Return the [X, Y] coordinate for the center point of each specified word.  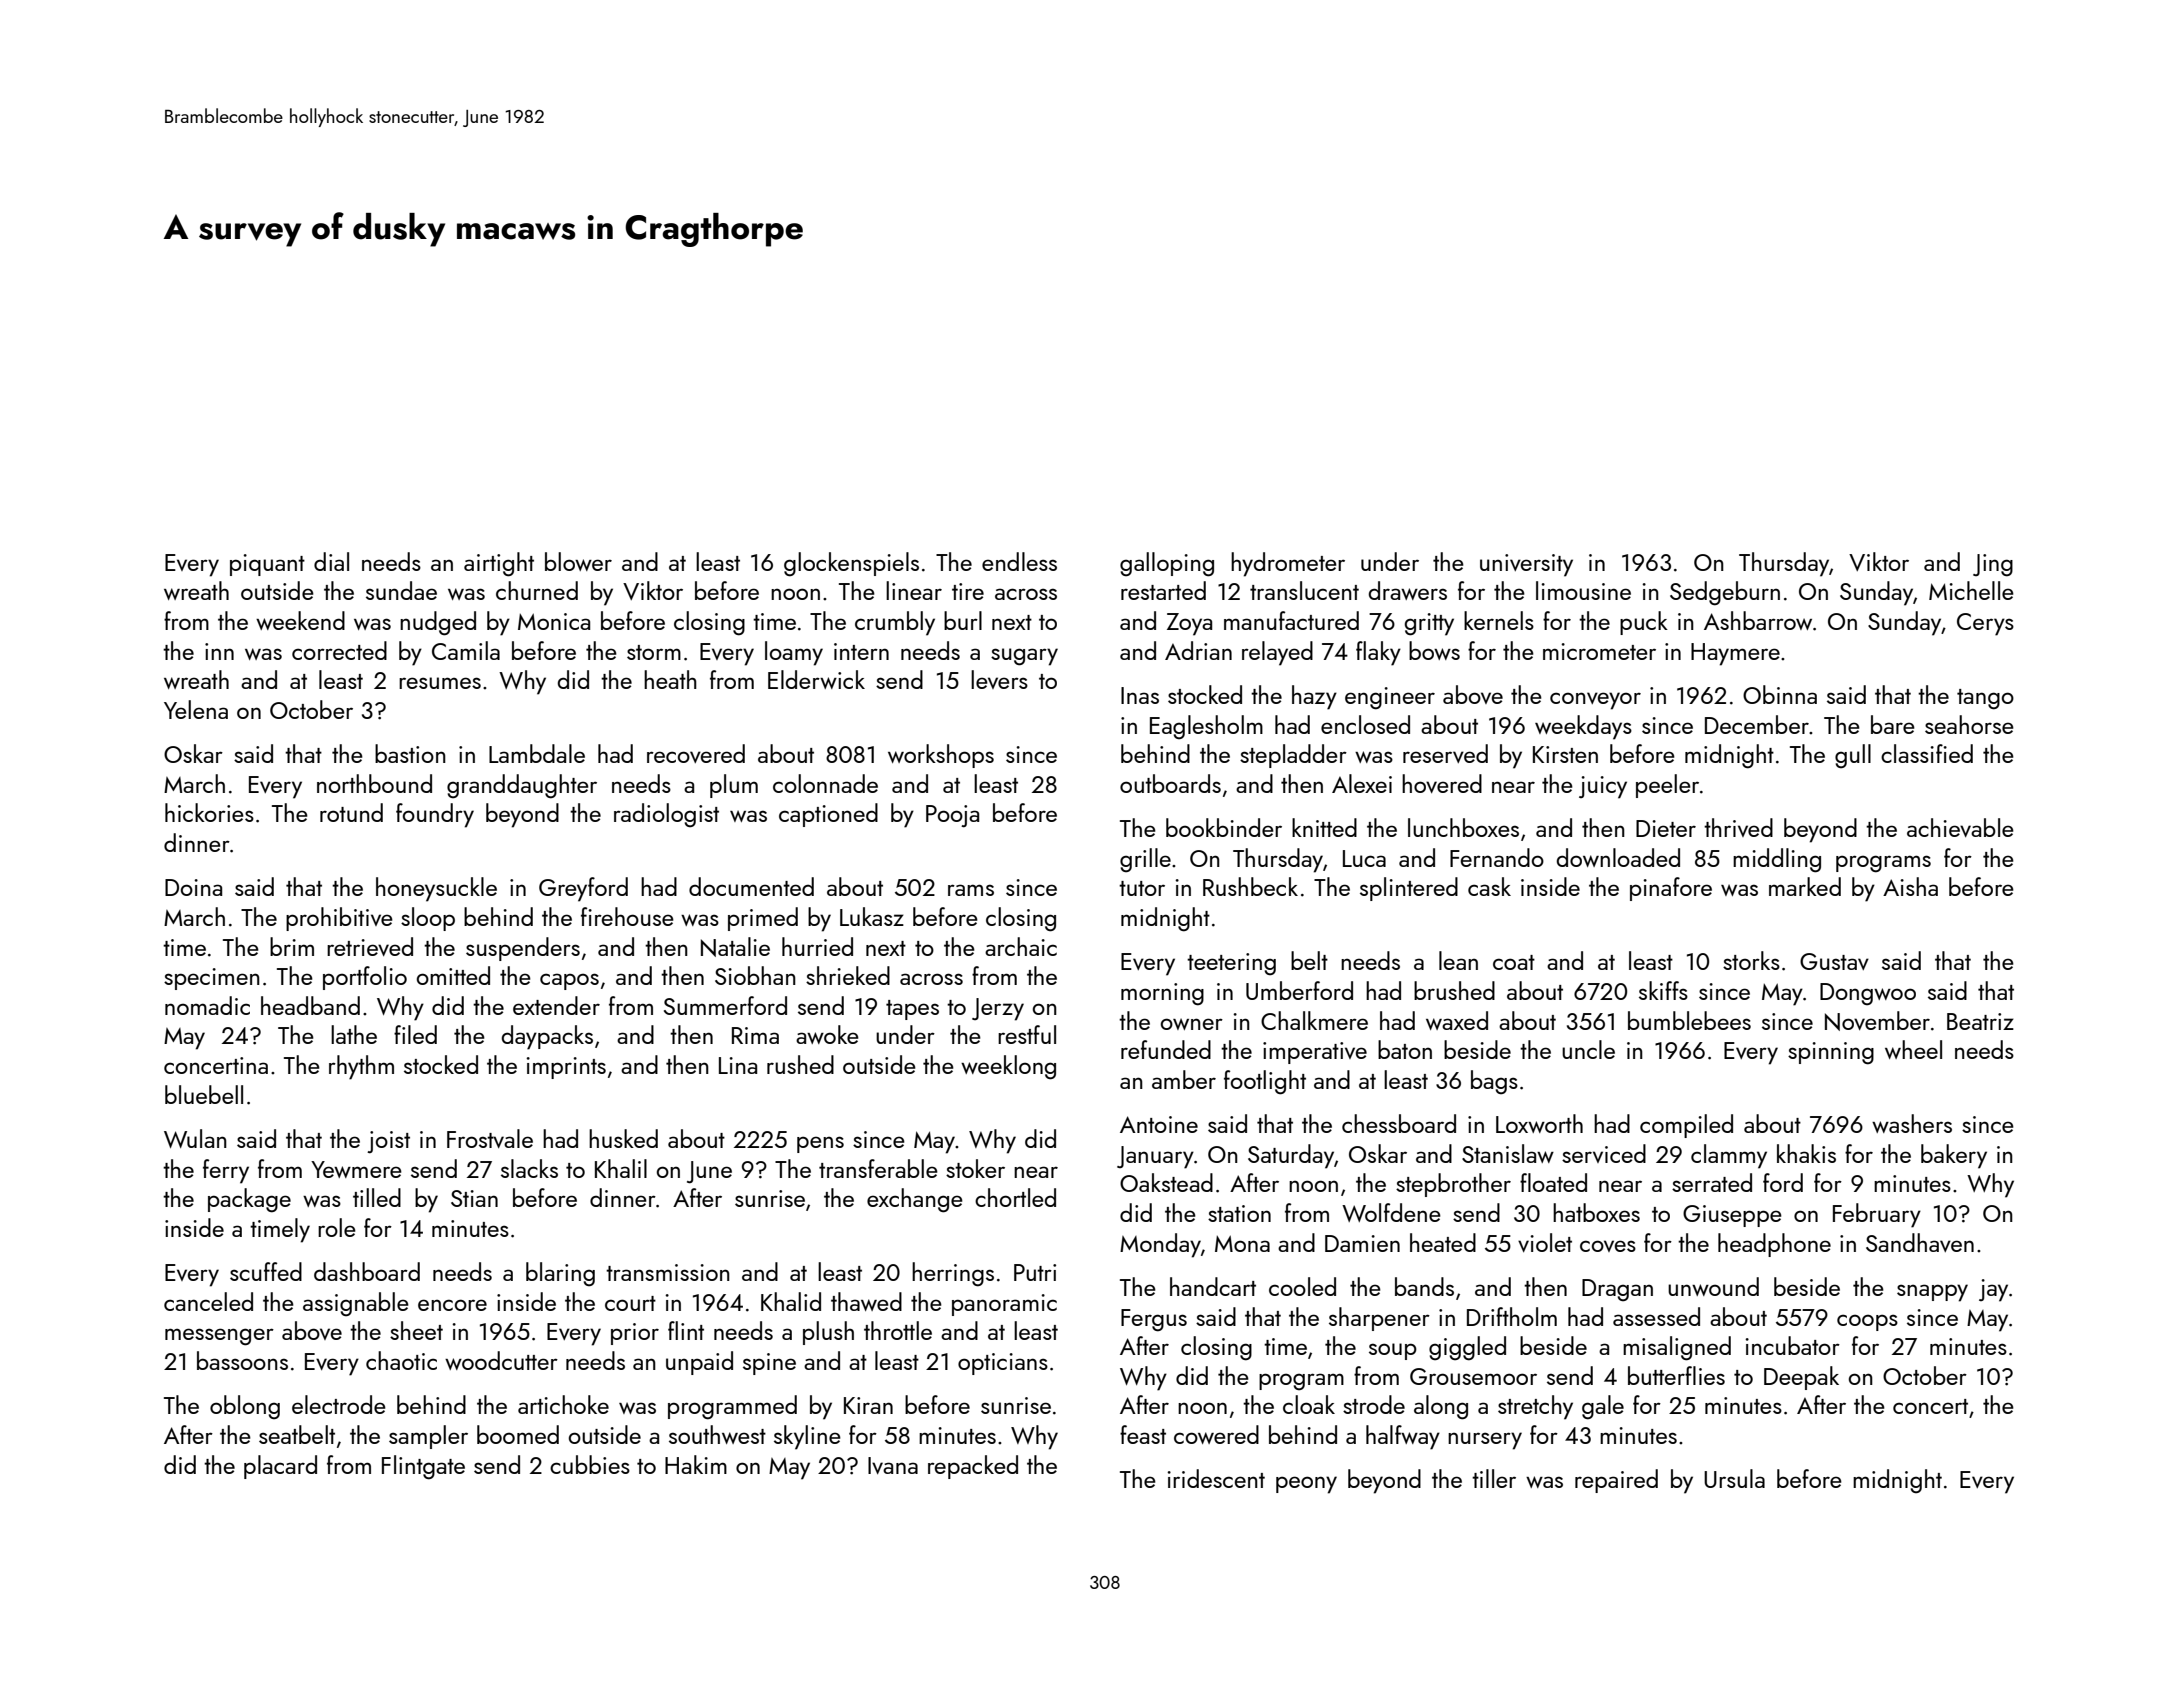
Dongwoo [1868, 994]
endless [1019, 561]
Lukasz [872, 916]
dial [331, 561]
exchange [915, 1200]
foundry [435, 815]
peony [1306, 1485]
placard [280, 1467]
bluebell [204, 1094]
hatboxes [1596, 1212]
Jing [1993, 565]
